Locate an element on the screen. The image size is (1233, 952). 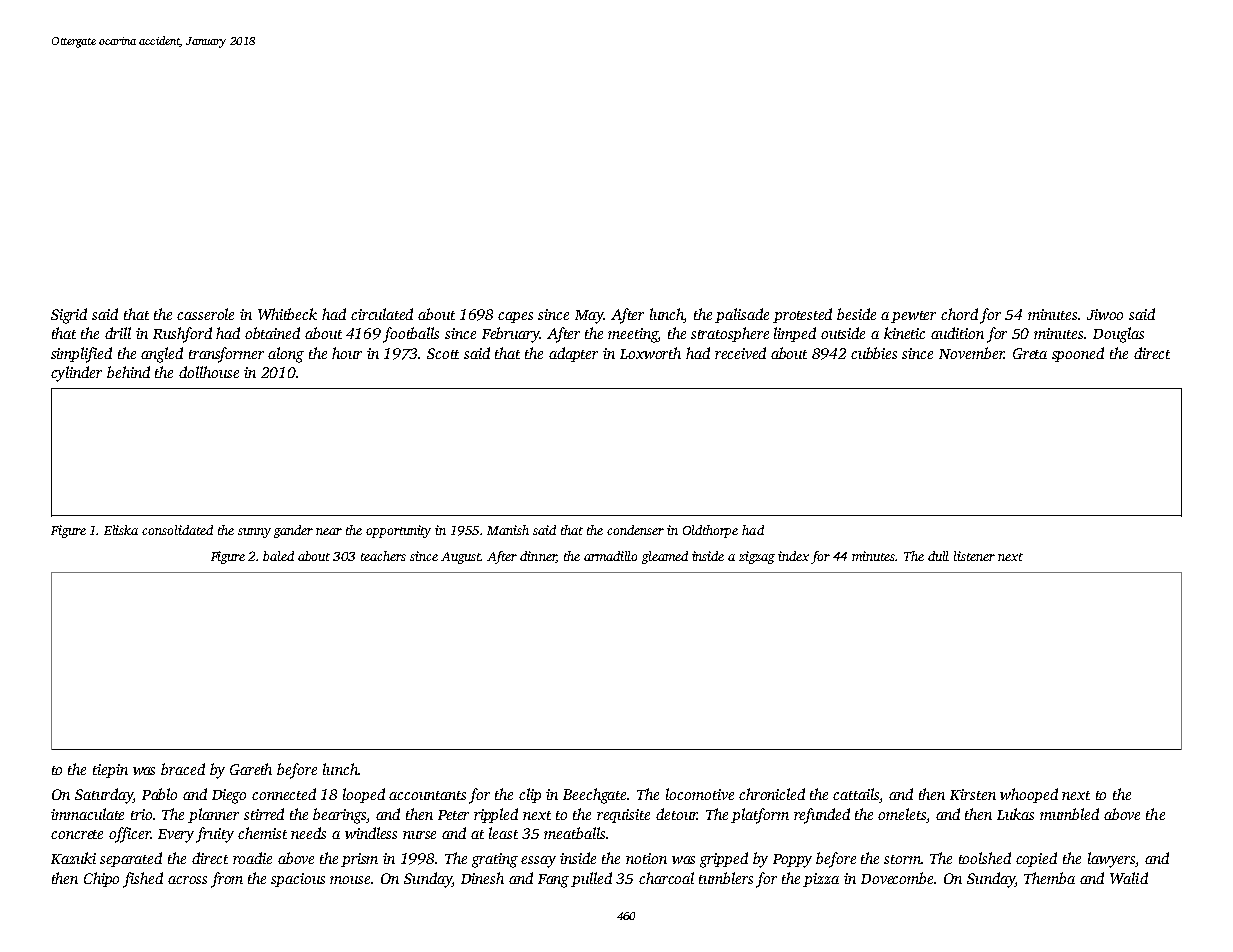
Sigrid is located at coordinates (69, 316).
